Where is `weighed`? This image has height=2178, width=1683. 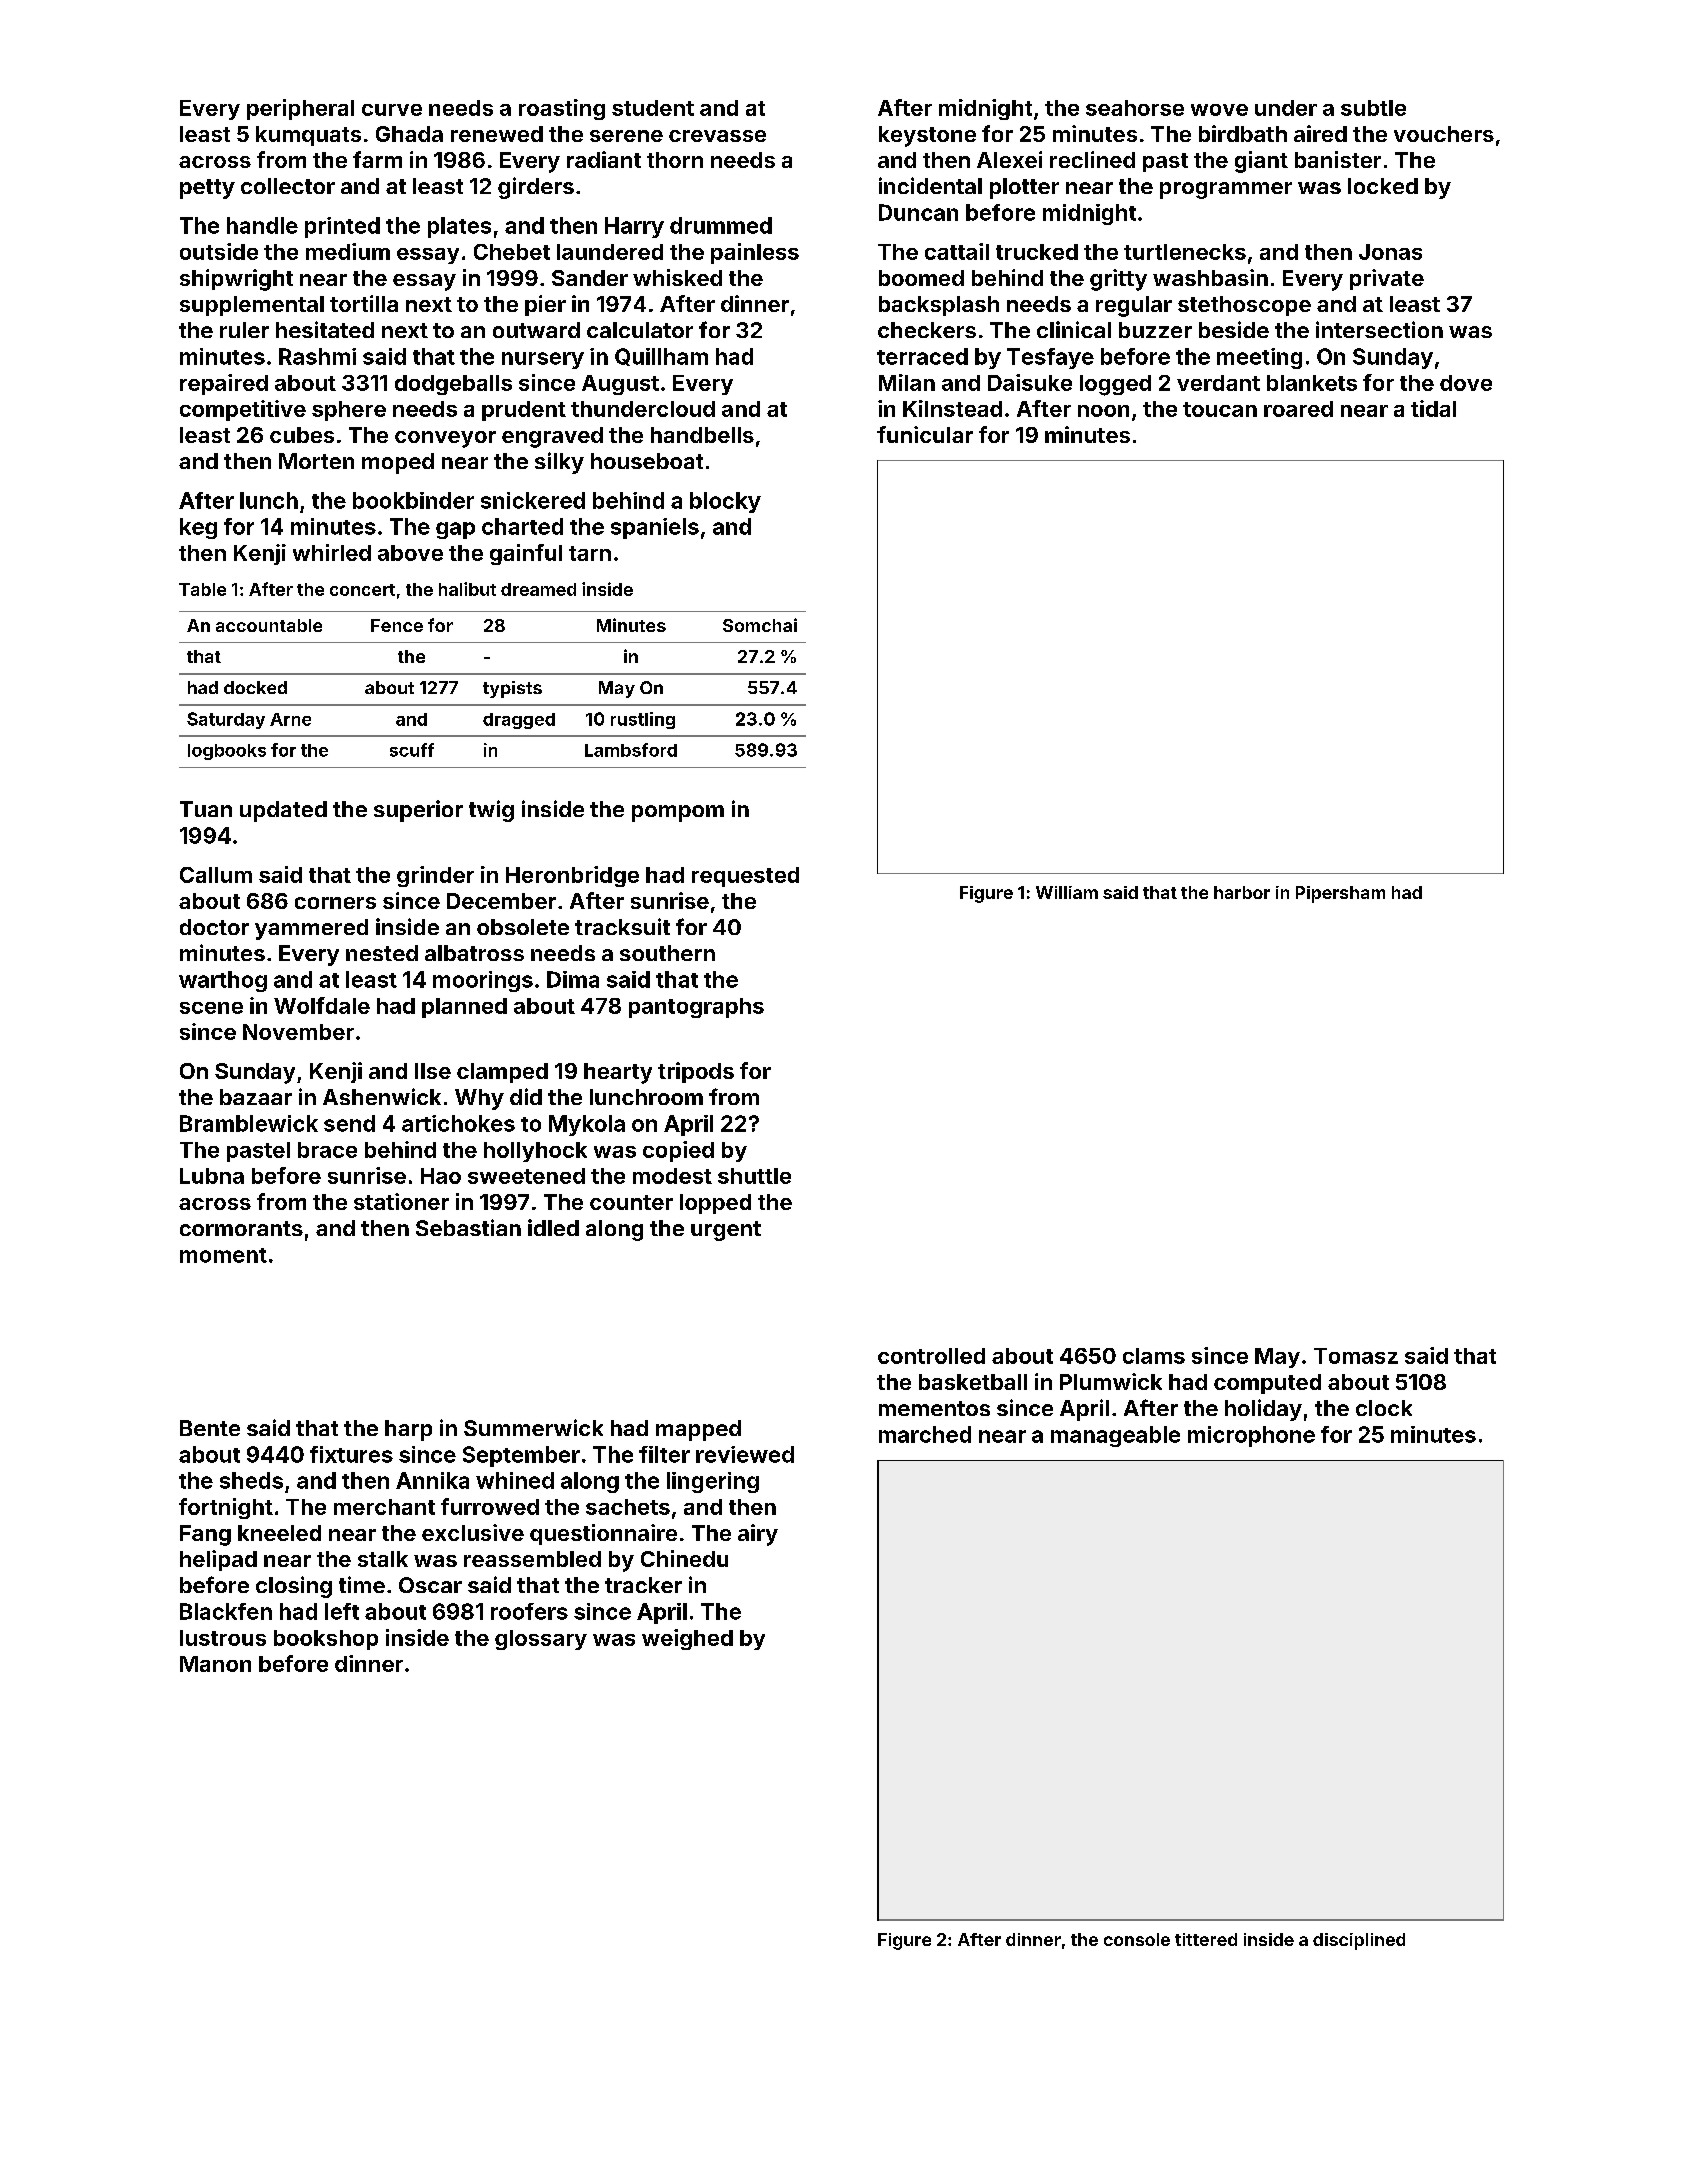
weighed is located at coordinates (687, 1639).
